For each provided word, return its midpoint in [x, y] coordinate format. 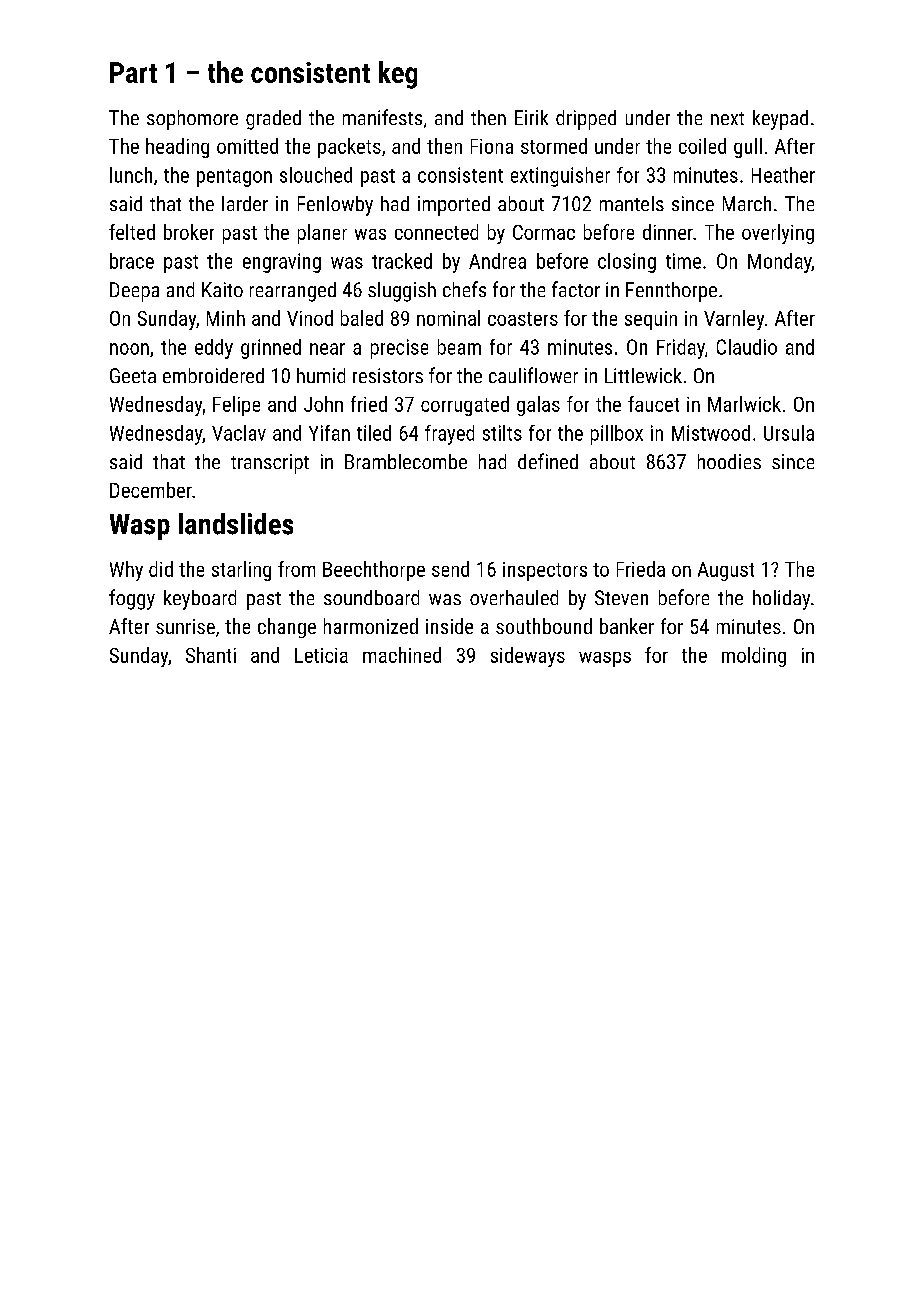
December [151, 490]
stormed [554, 146]
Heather [783, 175]
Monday [780, 263]
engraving [282, 263]
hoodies [729, 461]
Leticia [321, 655]
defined [548, 461]
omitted [247, 146]
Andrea [497, 261]
